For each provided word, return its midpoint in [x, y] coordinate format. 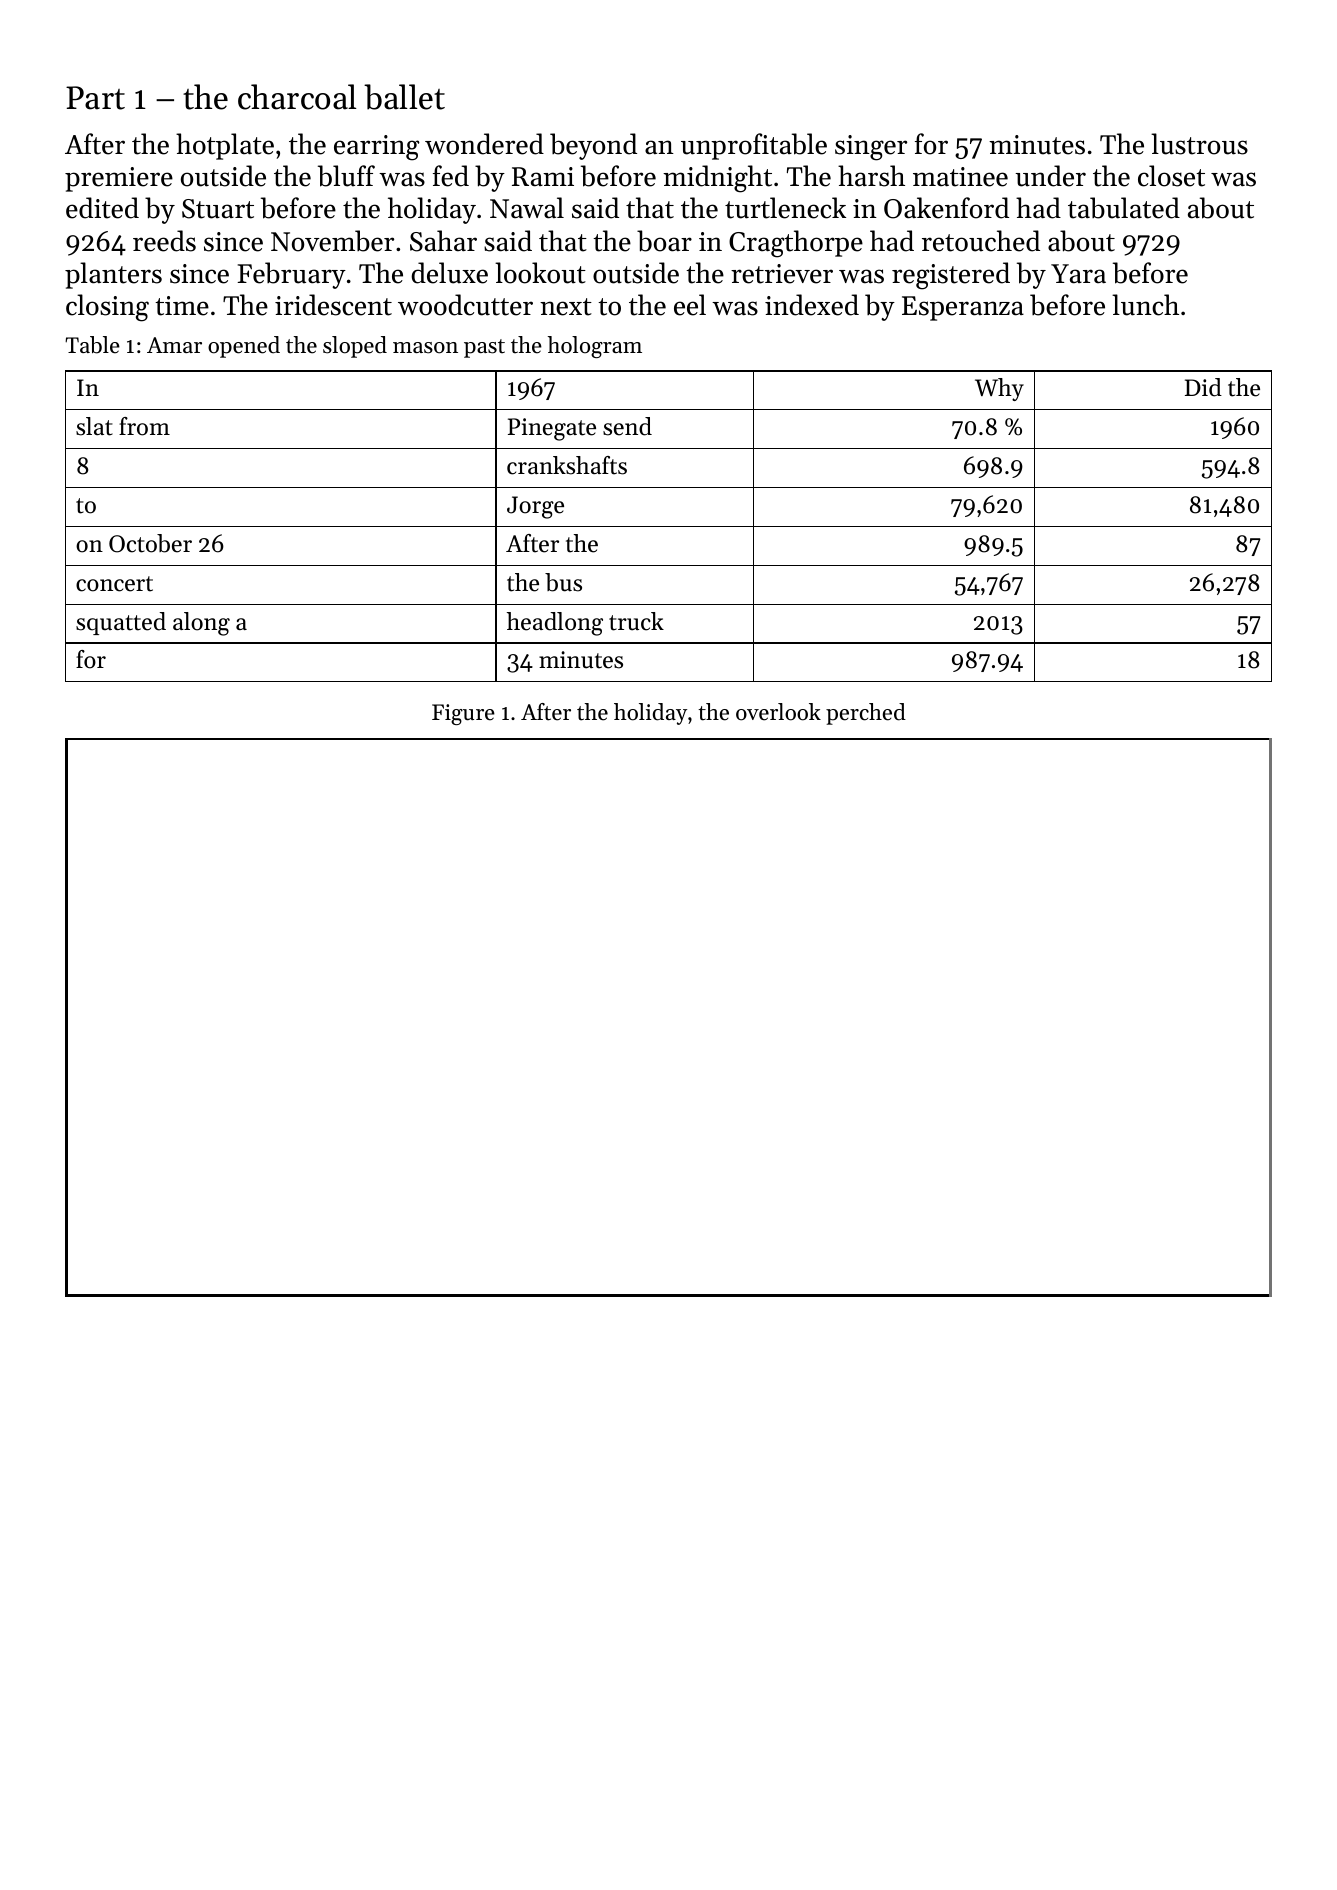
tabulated [1124, 208]
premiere [119, 179]
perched [866, 714]
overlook [778, 712]
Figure [463, 714]
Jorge [535, 507]
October [150, 543]
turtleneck [785, 208]
